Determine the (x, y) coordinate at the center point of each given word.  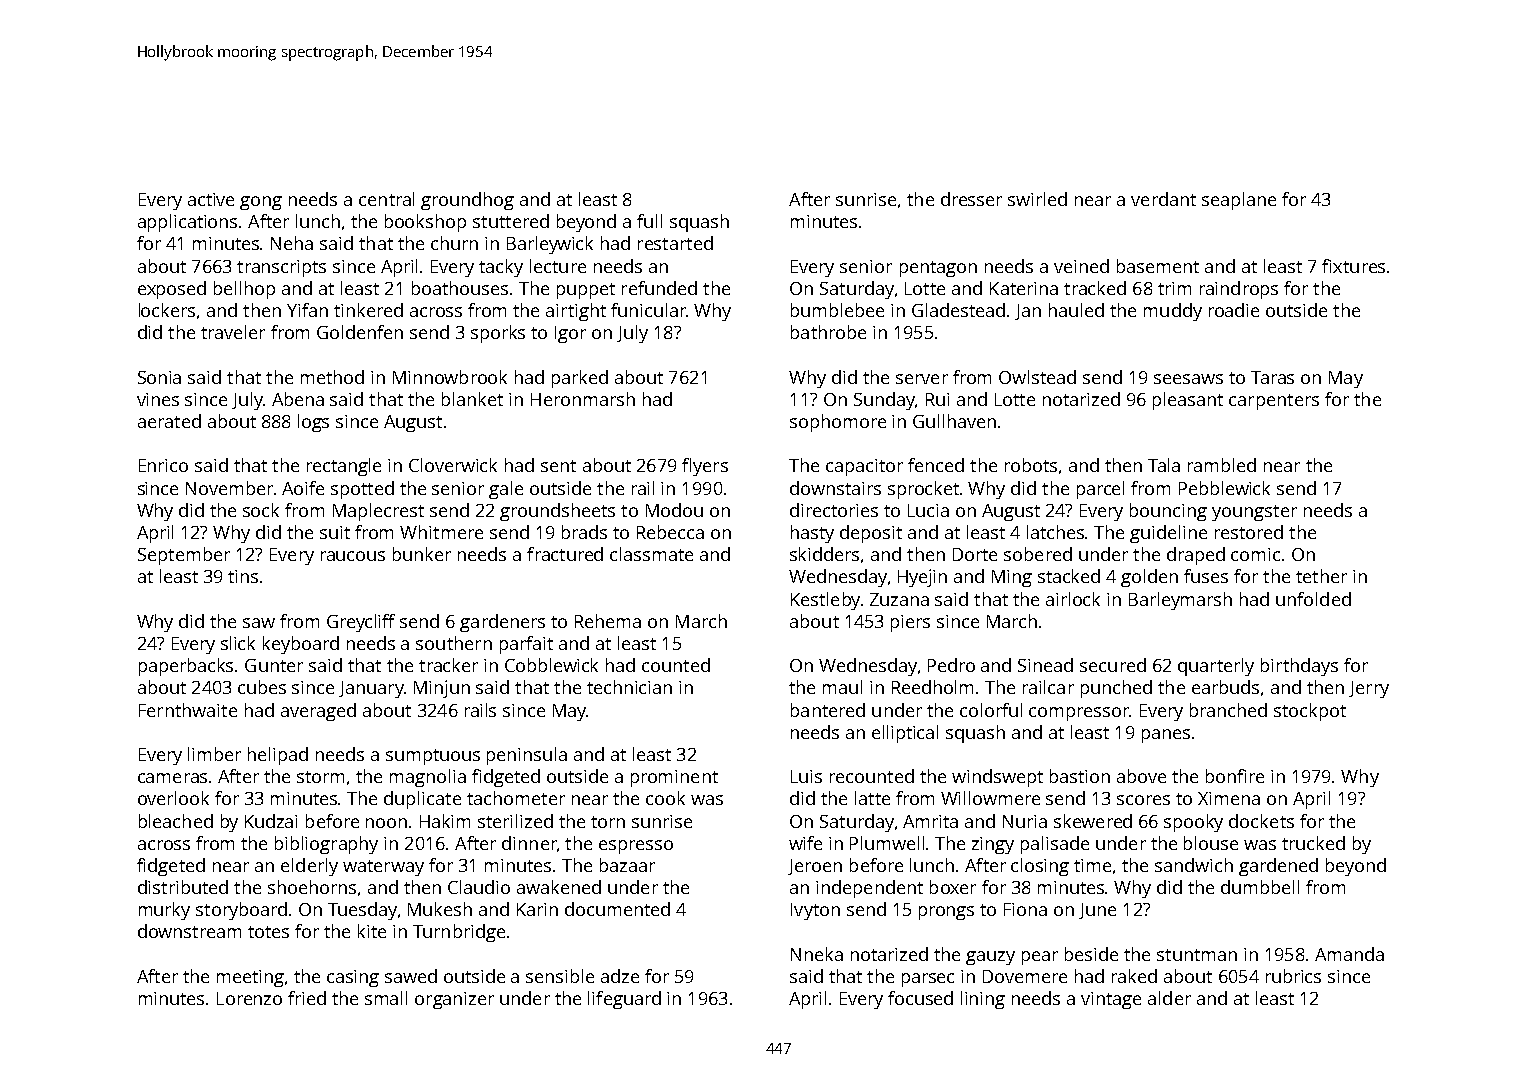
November (229, 488)
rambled (1222, 465)
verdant (1163, 199)
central (386, 199)
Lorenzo (249, 998)
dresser (971, 199)
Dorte (975, 554)
